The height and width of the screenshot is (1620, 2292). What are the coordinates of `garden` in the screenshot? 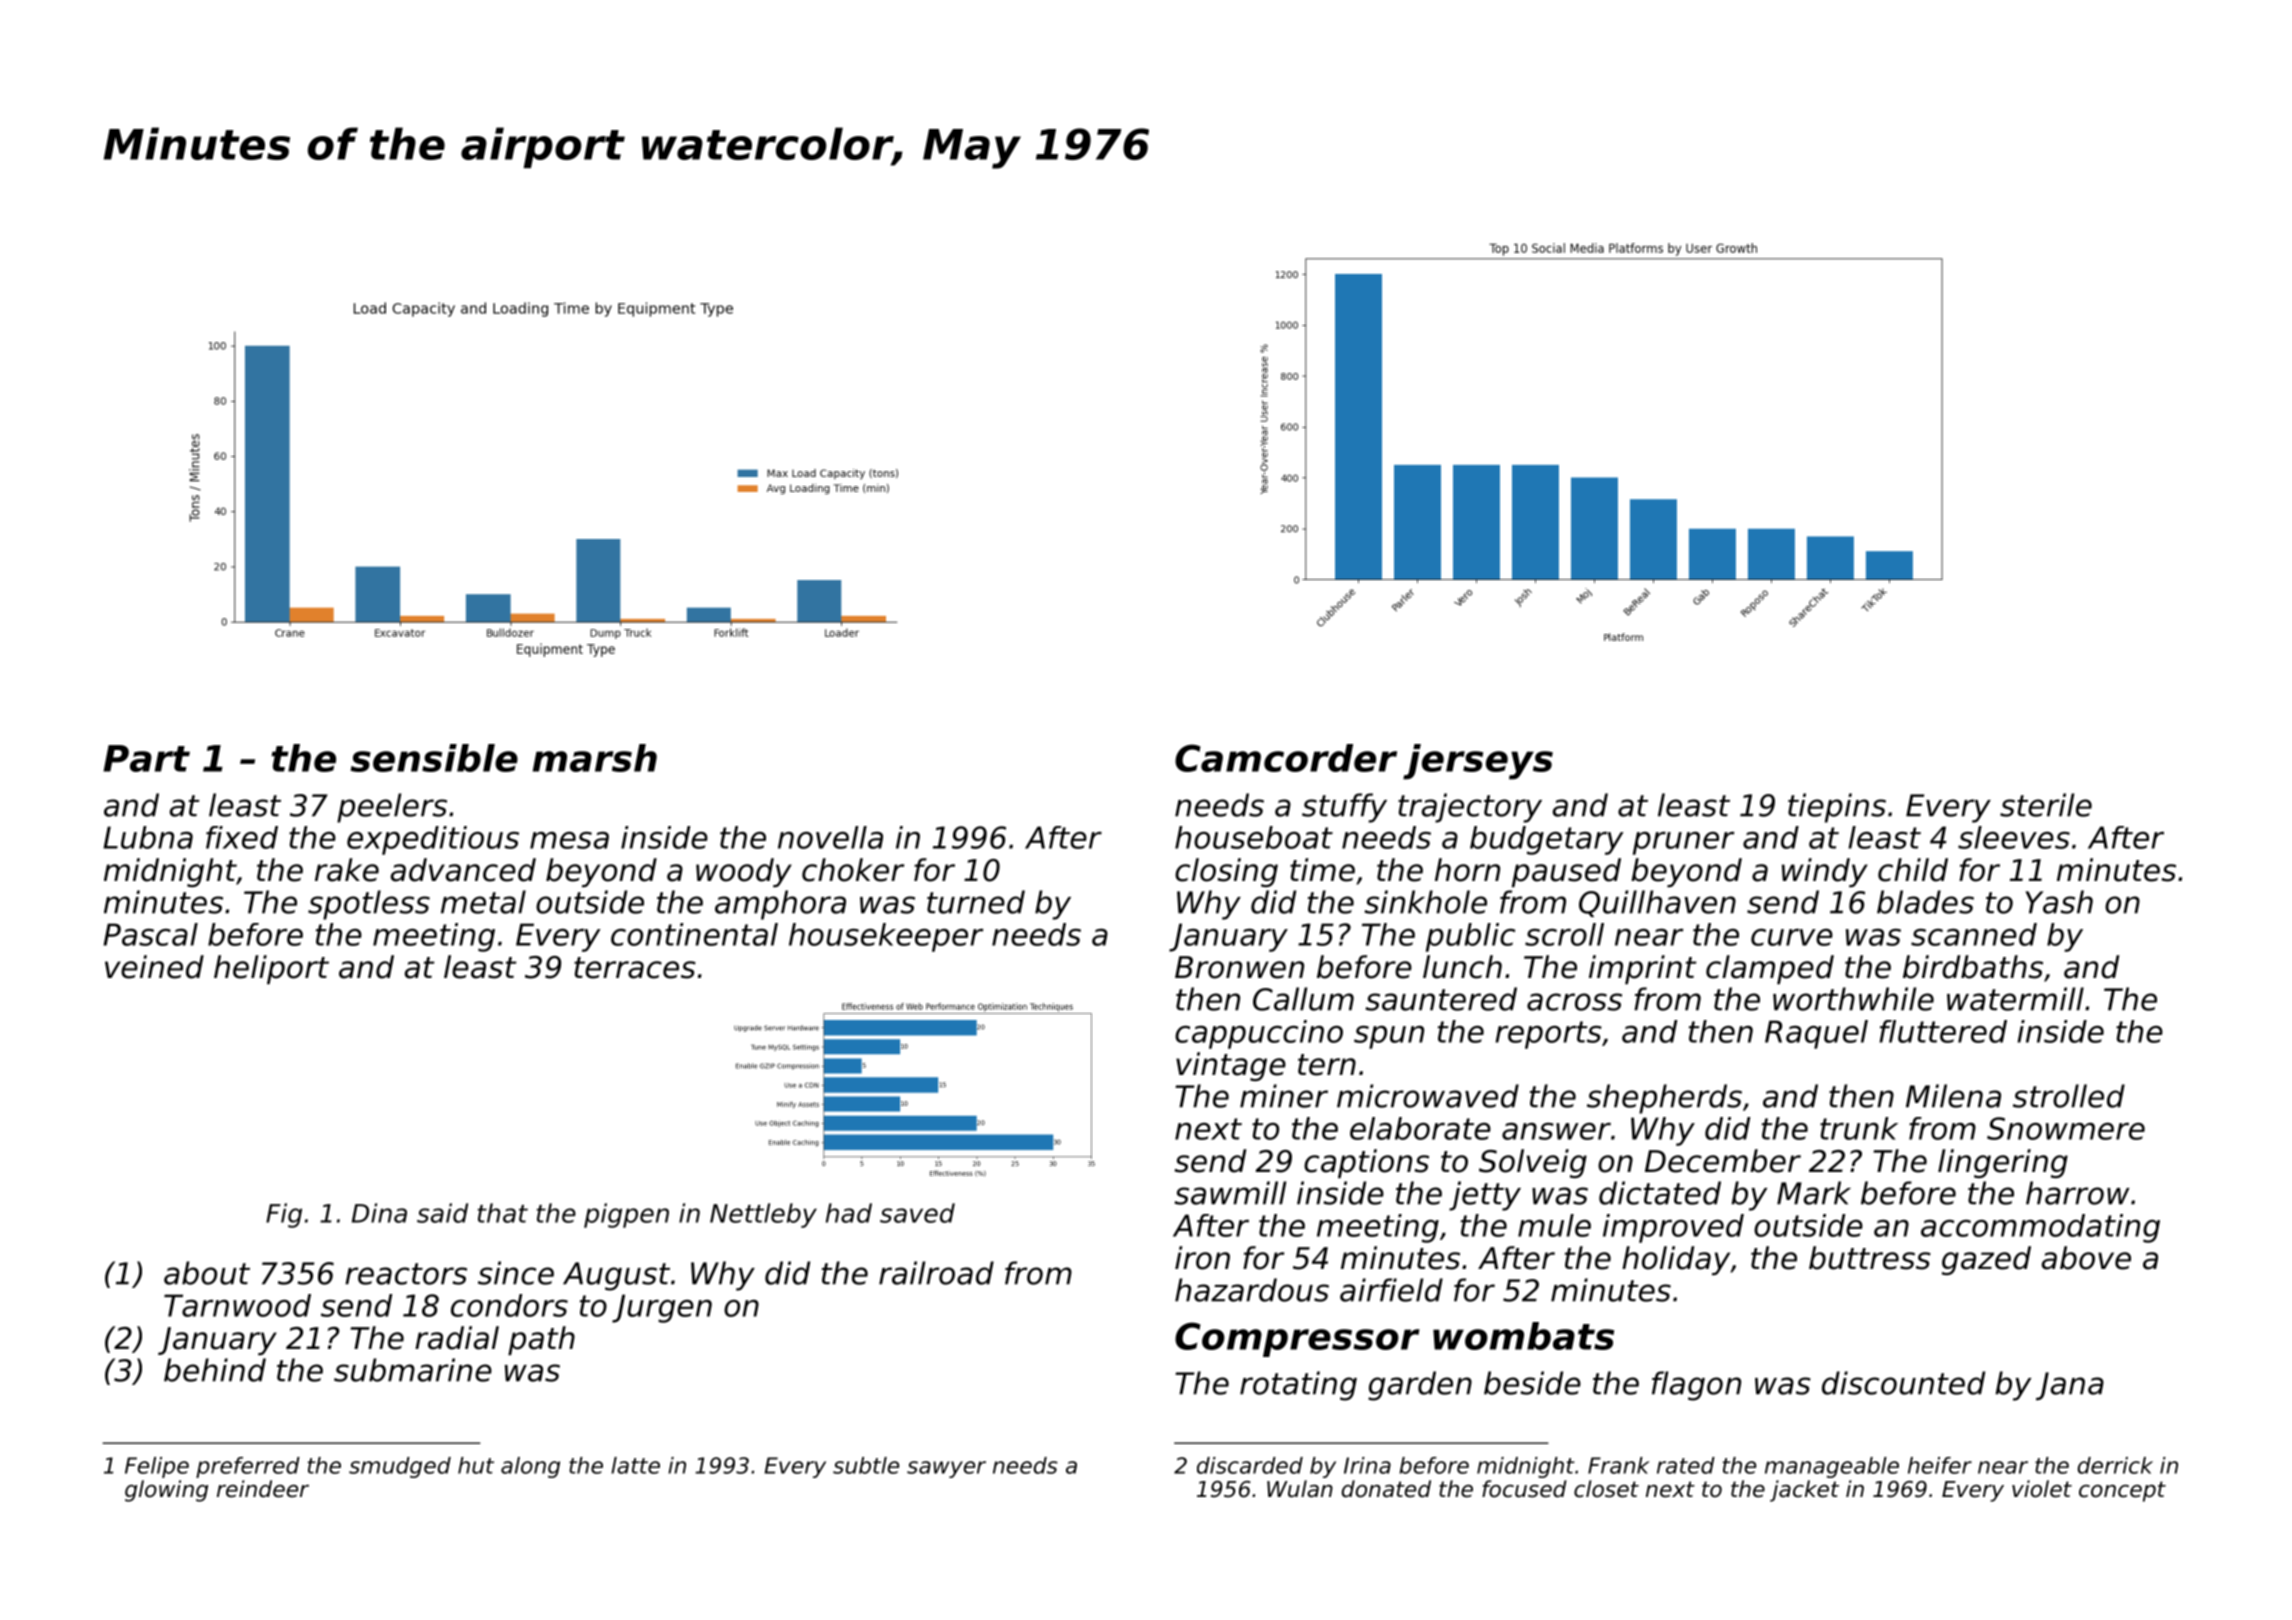 It's located at (1420, 1386).
